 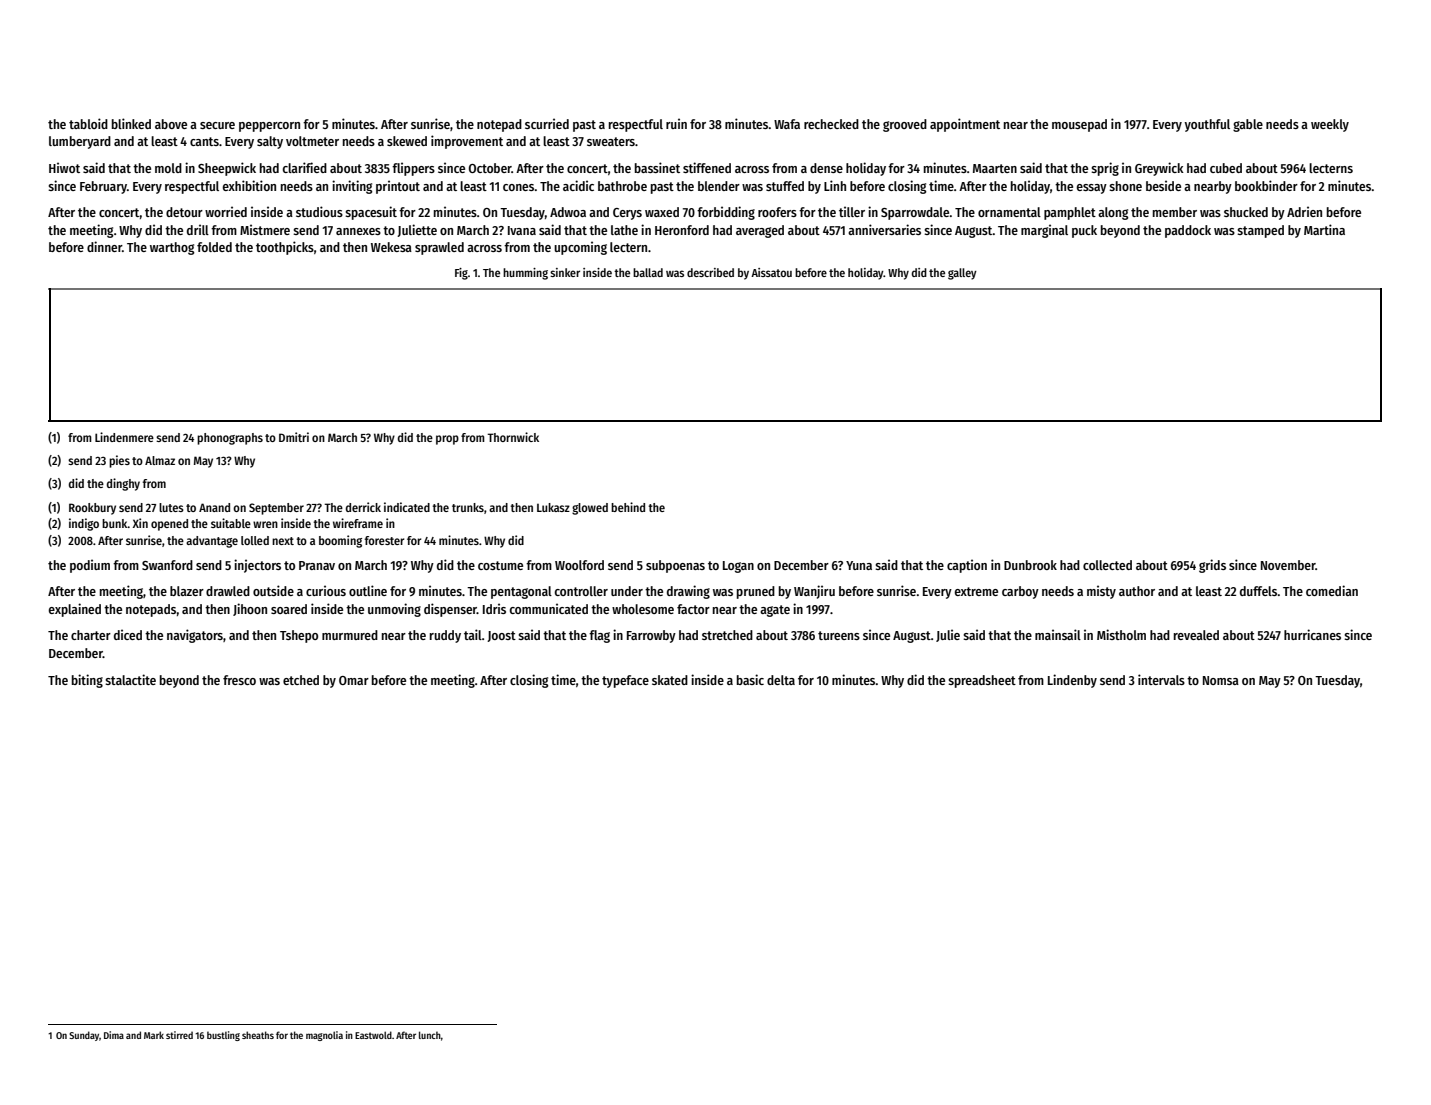 What do you see at coordinates (967, 566) in the screenshot?
I see `caption` at bounding box center [967, 566].
